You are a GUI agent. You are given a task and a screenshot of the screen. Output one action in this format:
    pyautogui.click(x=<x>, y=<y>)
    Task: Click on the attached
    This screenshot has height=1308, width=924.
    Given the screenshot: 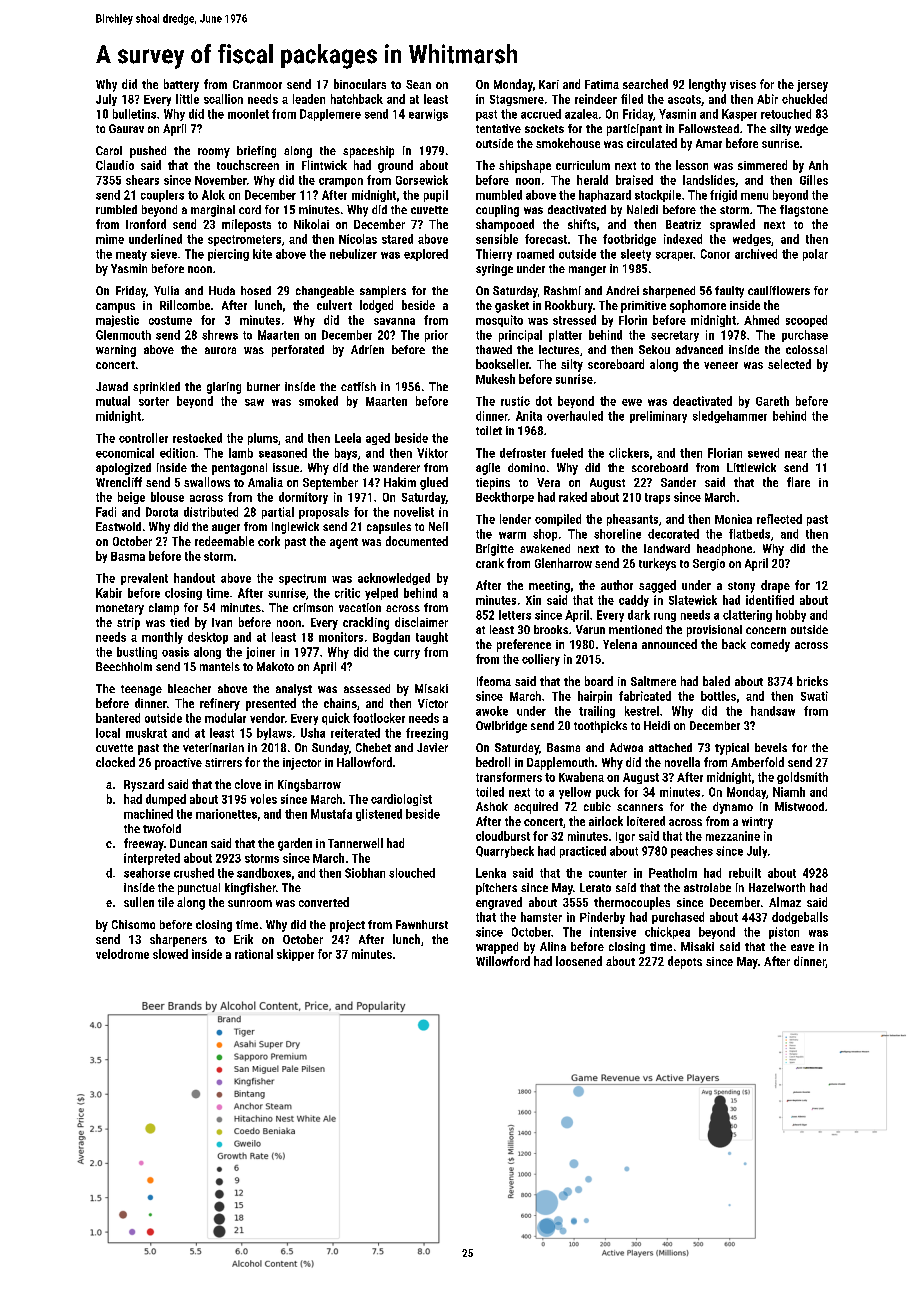 What is the action you would take?
    pyautogui.click(x=670, y=747)
